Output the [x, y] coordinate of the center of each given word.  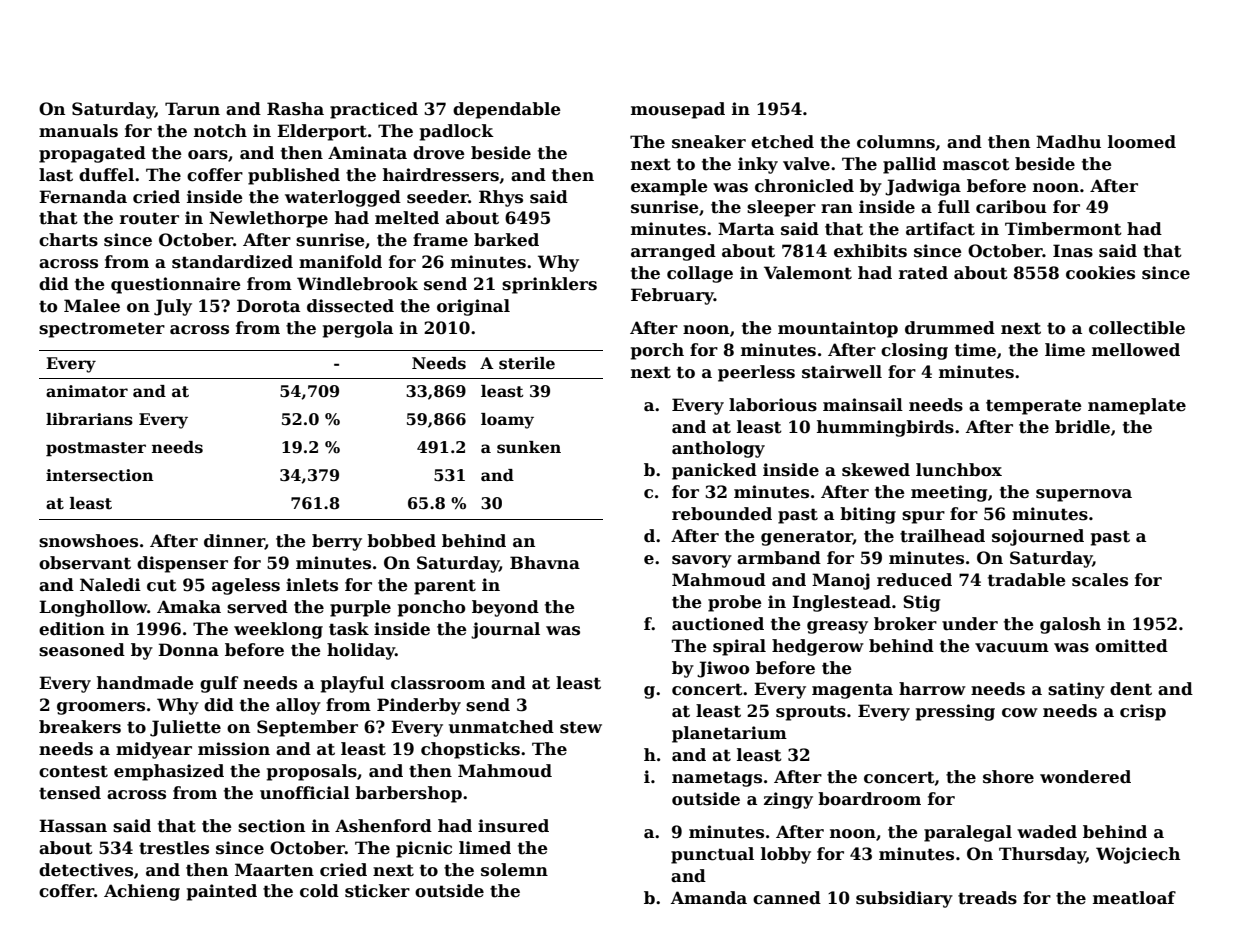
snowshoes [88, 541]
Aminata [367, 153]
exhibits [870, 251]
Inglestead [841, 603]
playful [352, 684]
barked [506, 240]
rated [923, 273]
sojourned [1038, 537]
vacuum [1012, 648]
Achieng [142, 892]
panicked [714, 471]
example [669, 187]
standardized [232, 262]
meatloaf [1134, 898]
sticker [377, 891]
